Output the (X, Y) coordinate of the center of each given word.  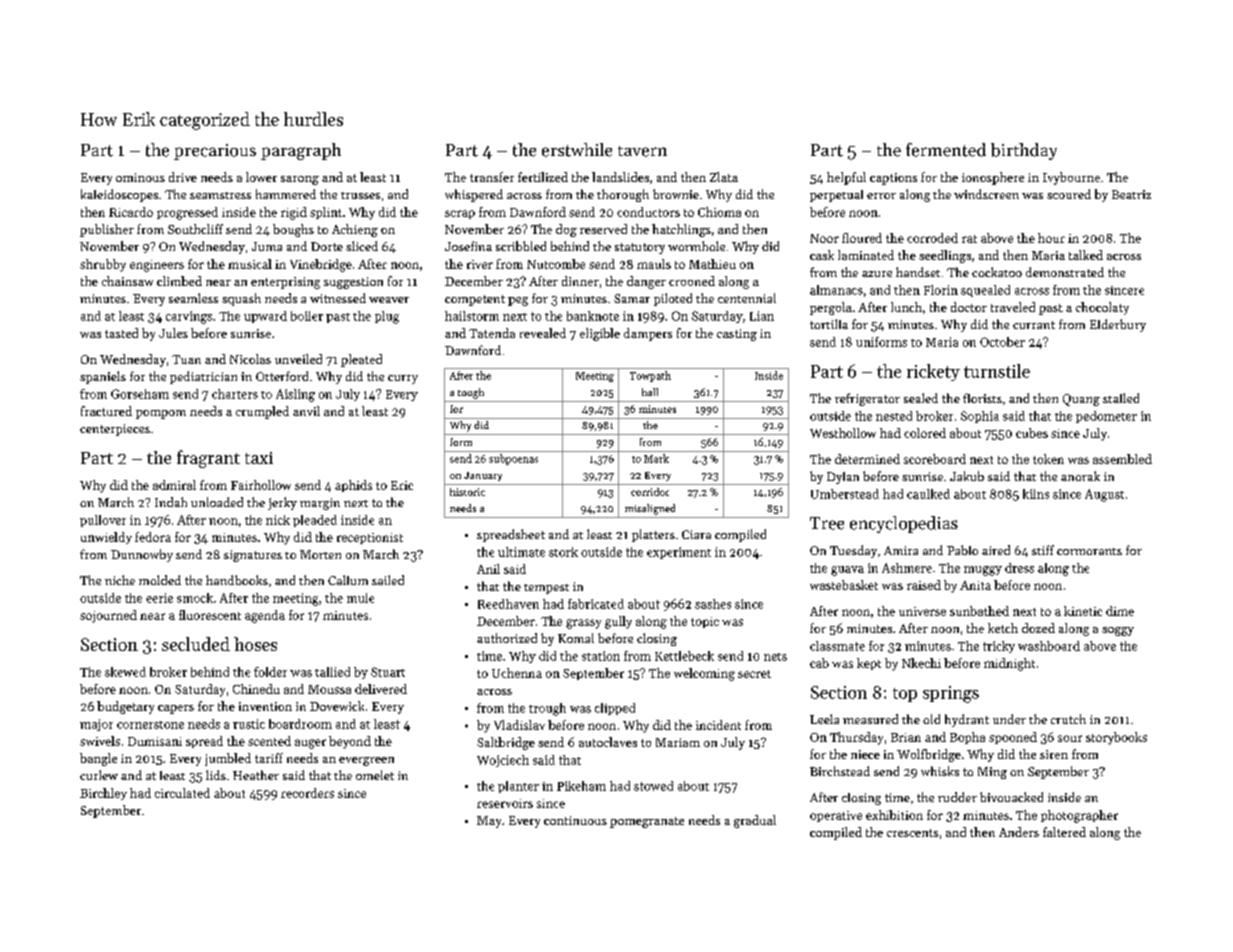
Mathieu (712, 264)
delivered (381, 689)
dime (1120, 611)
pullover (103, 521)
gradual (755, 821)
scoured (1069, 194)
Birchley (103, 794)
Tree (827, 523)
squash (241, 299)
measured (870, 719)
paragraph (301, 151)
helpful (846, 178)
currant (1034, 325)
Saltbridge (506, 743)
